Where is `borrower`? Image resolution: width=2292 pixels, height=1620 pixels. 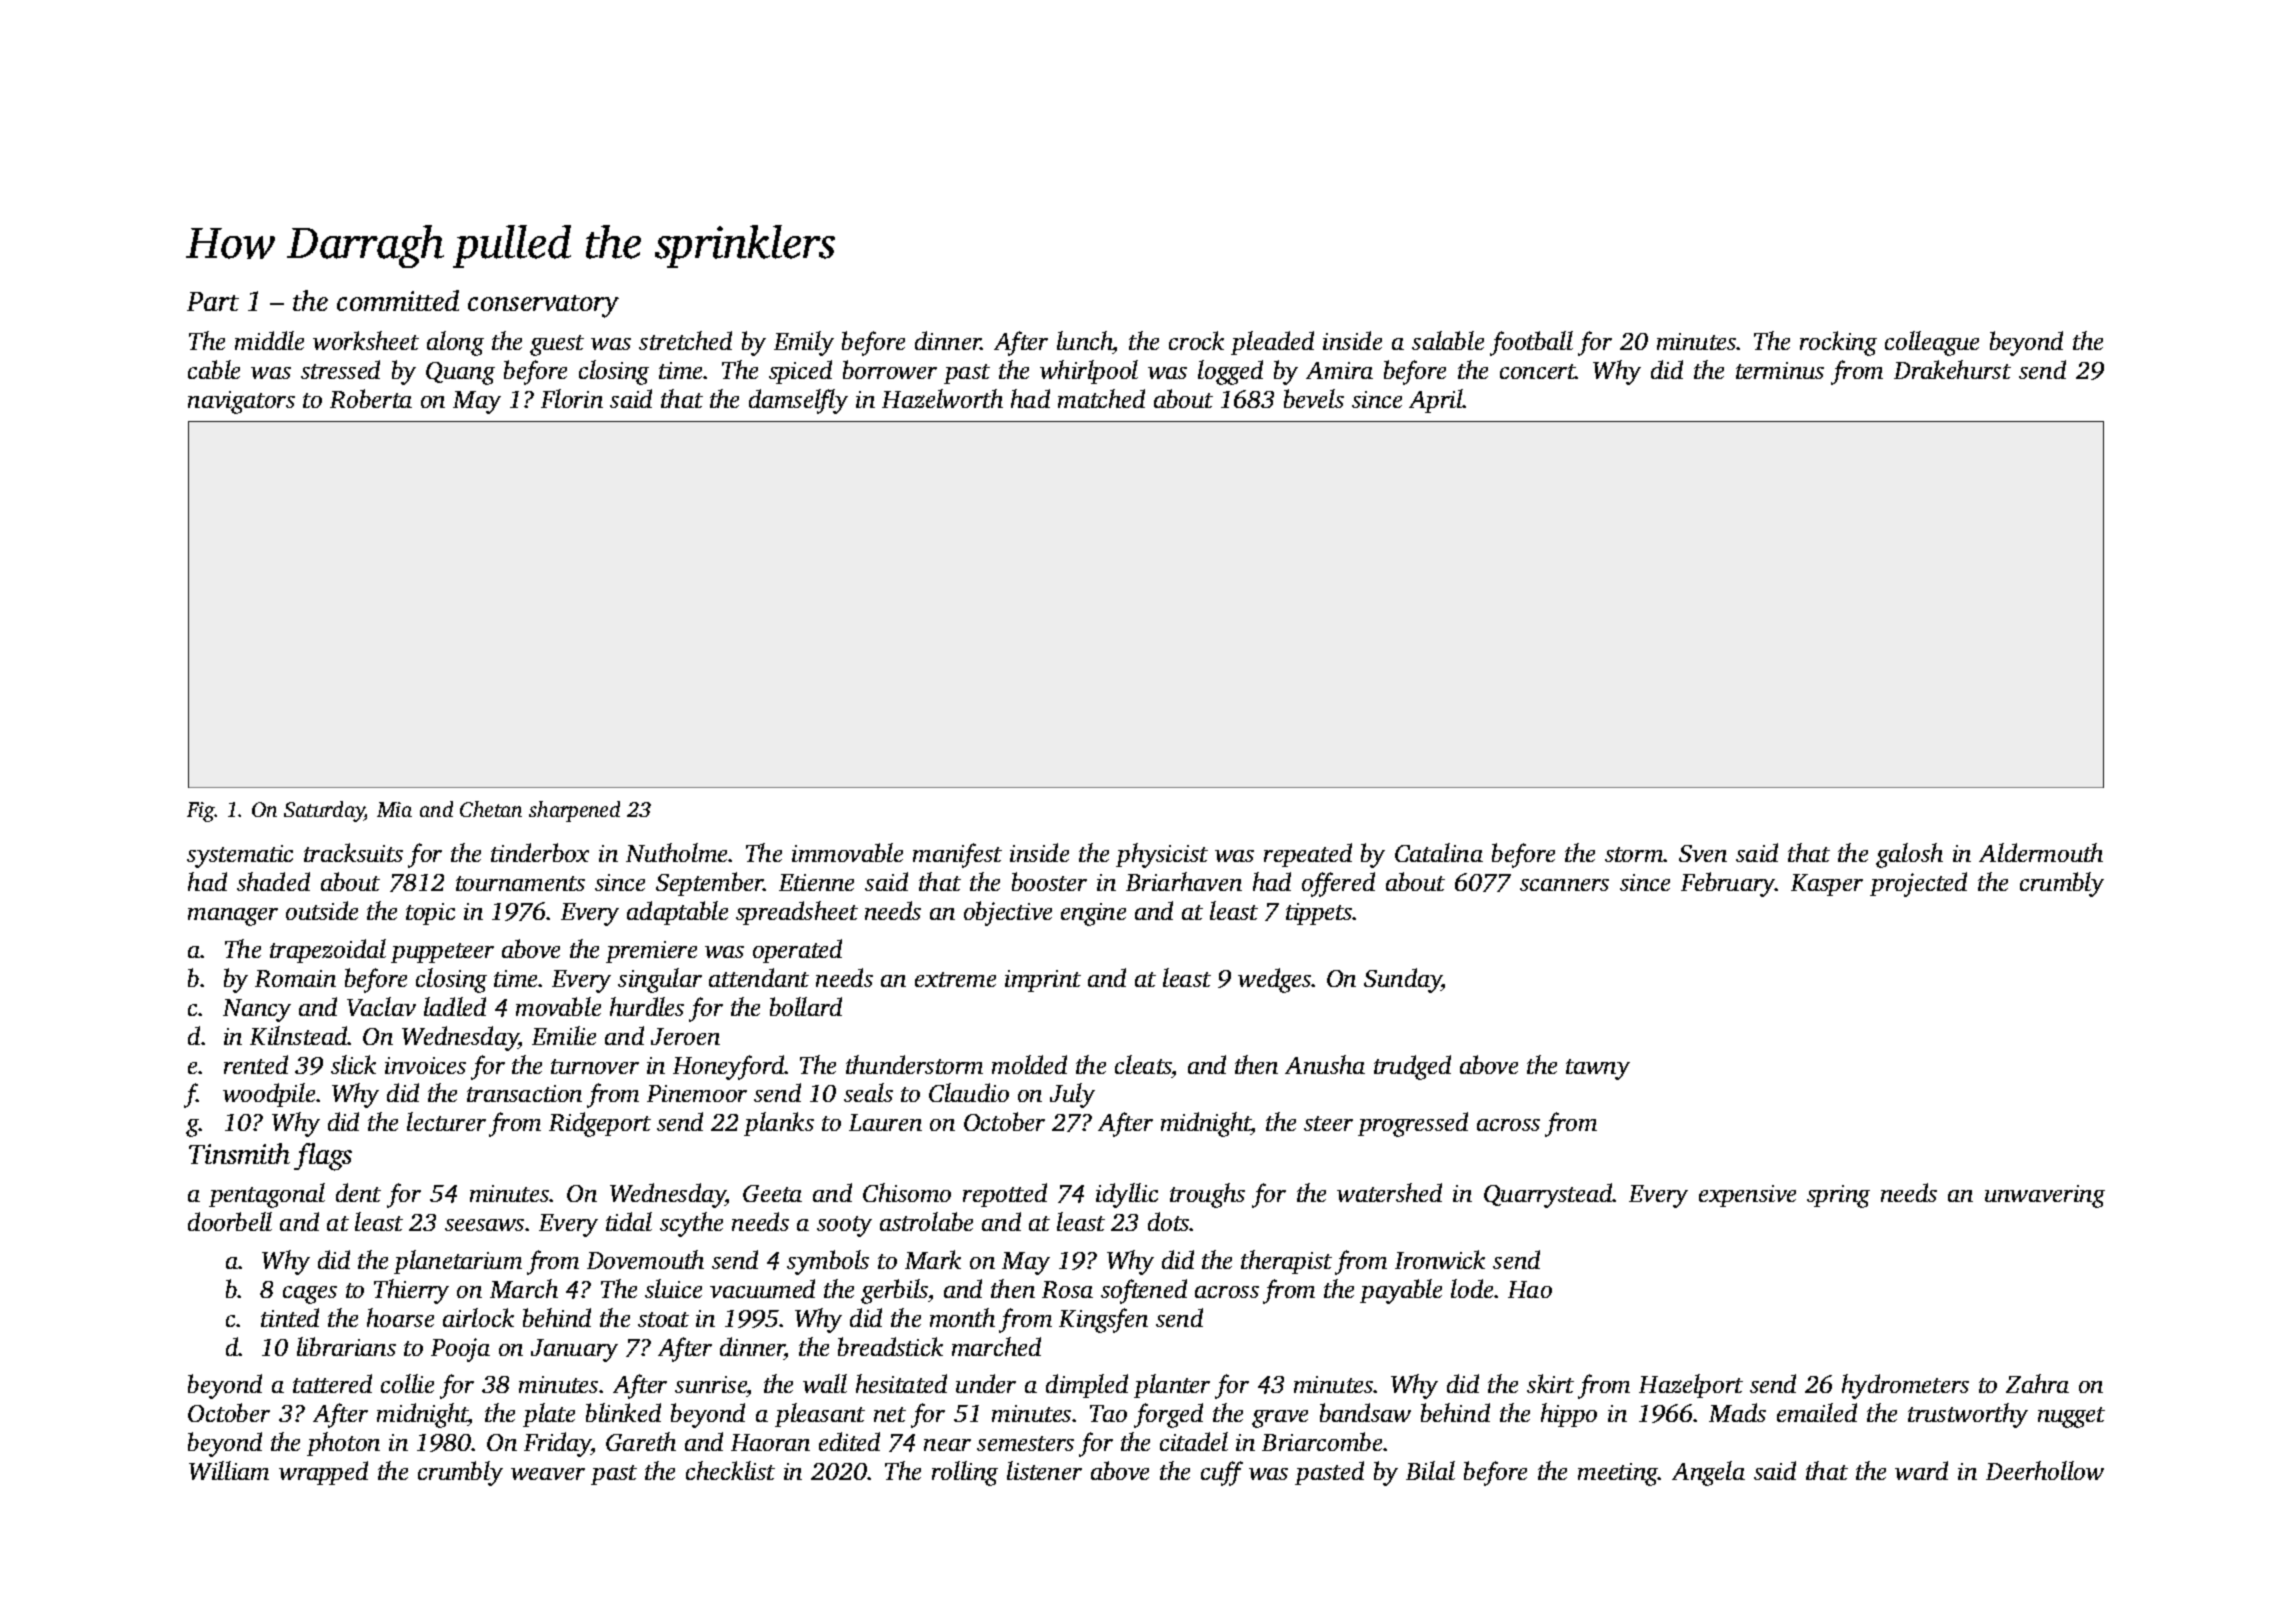
borrower is located at coordinates (890, 369).
